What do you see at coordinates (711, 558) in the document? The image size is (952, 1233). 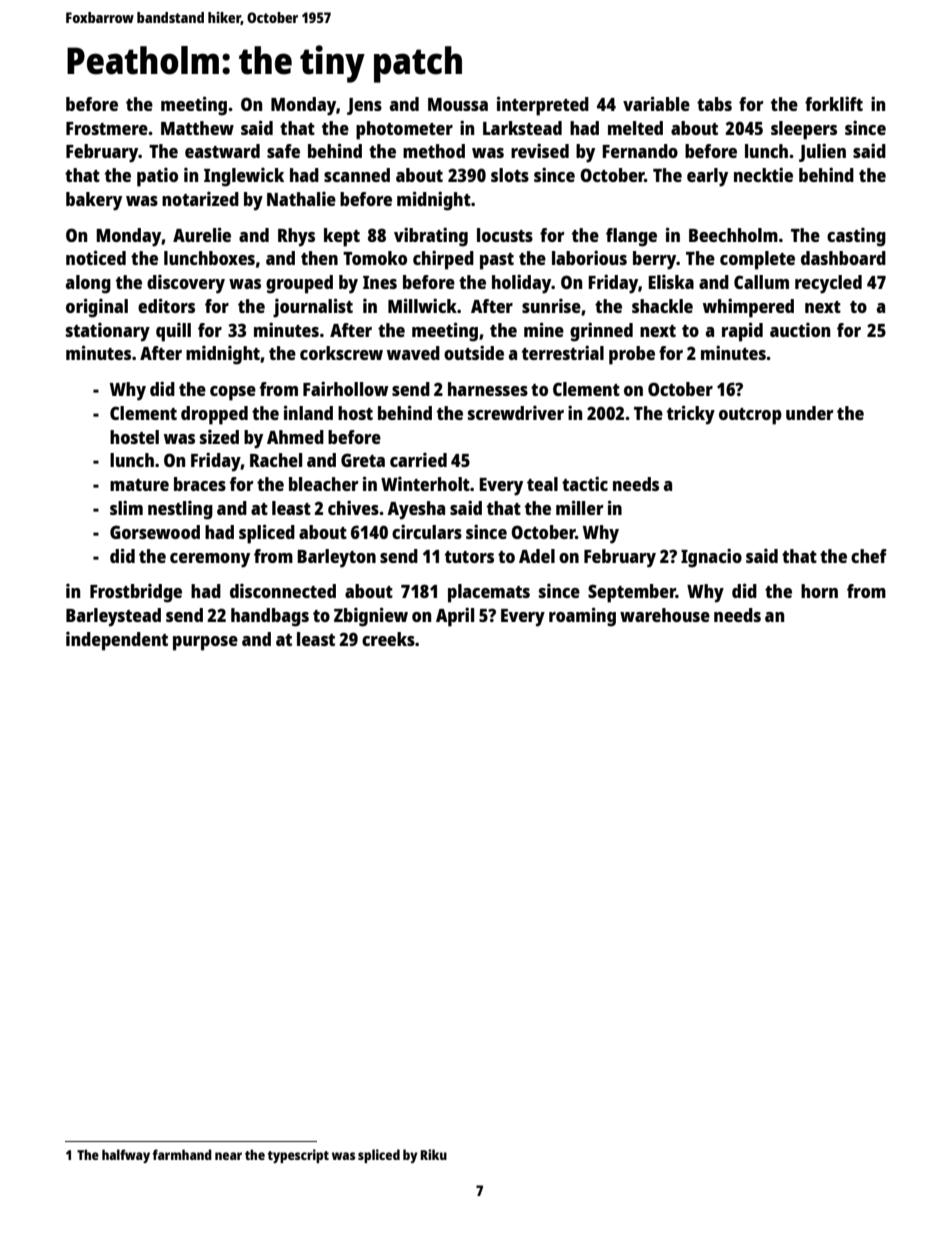 I see `Ignacio` at bounding box center [711, 558].
